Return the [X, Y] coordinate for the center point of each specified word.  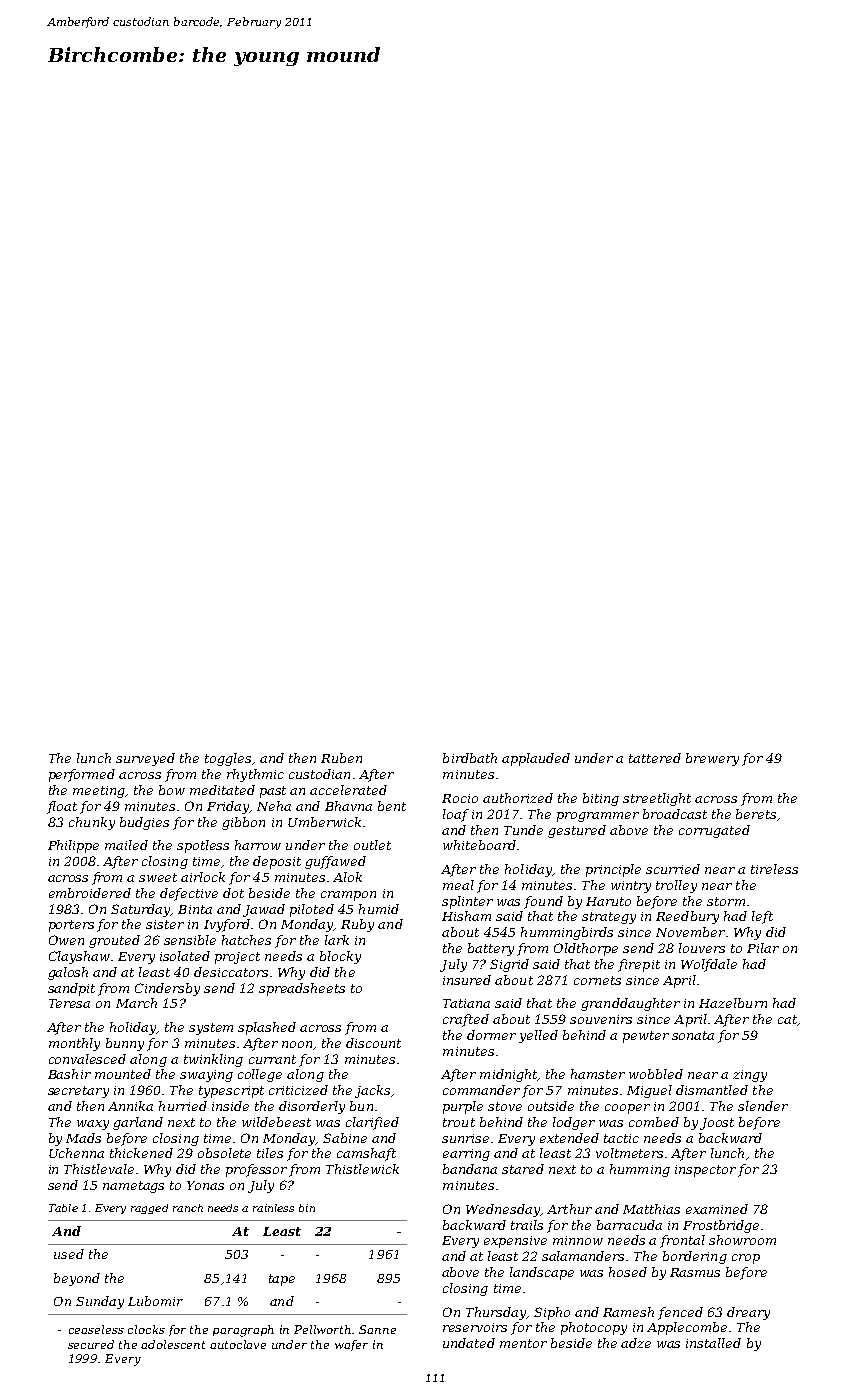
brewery [712, 759]
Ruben [341, 758]
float [62, 807]
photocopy [594, 1328]
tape [282, 1280]
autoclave [238, 1344]
